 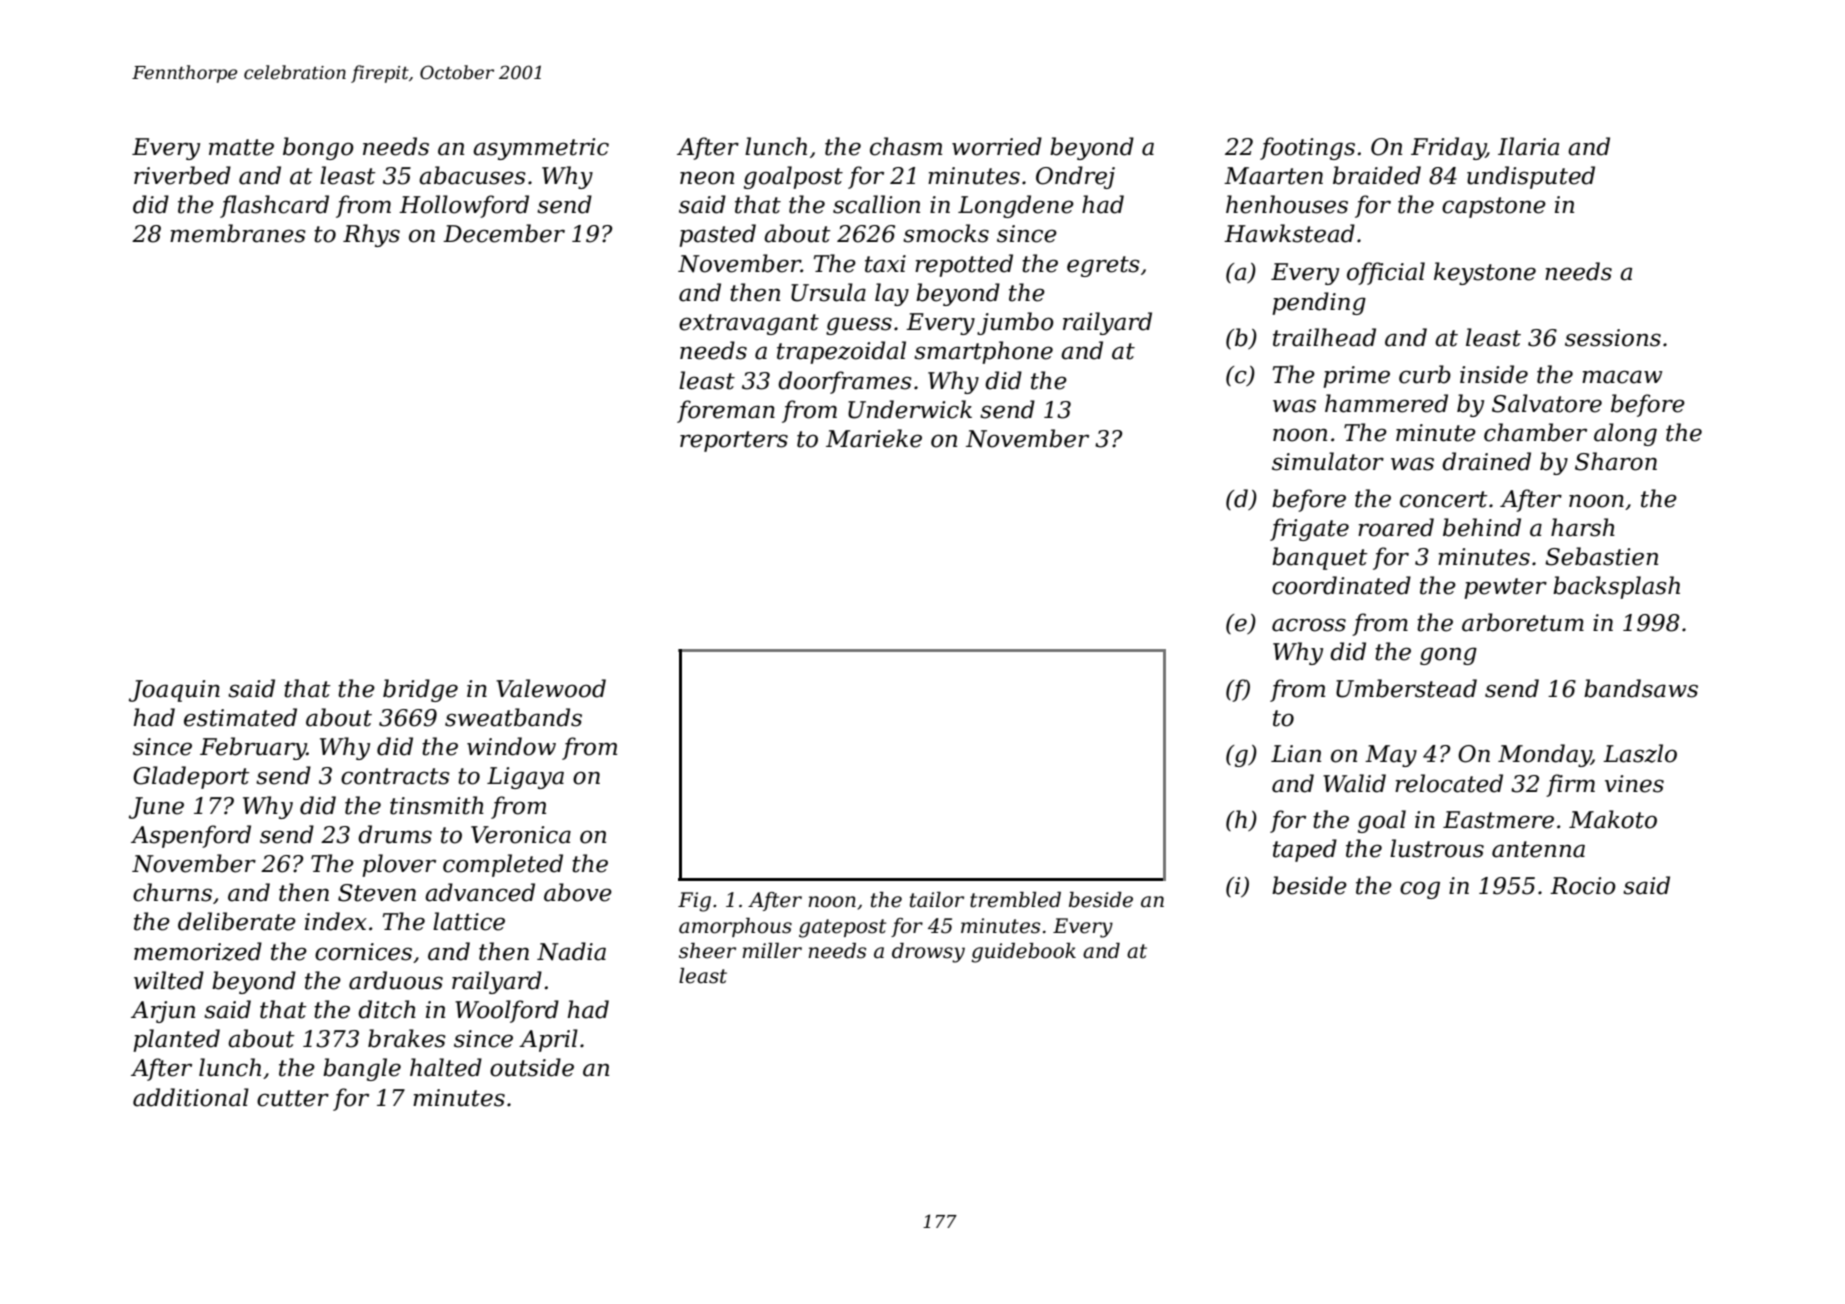 I want to click on riverbed, so click(x=182, y=175).
